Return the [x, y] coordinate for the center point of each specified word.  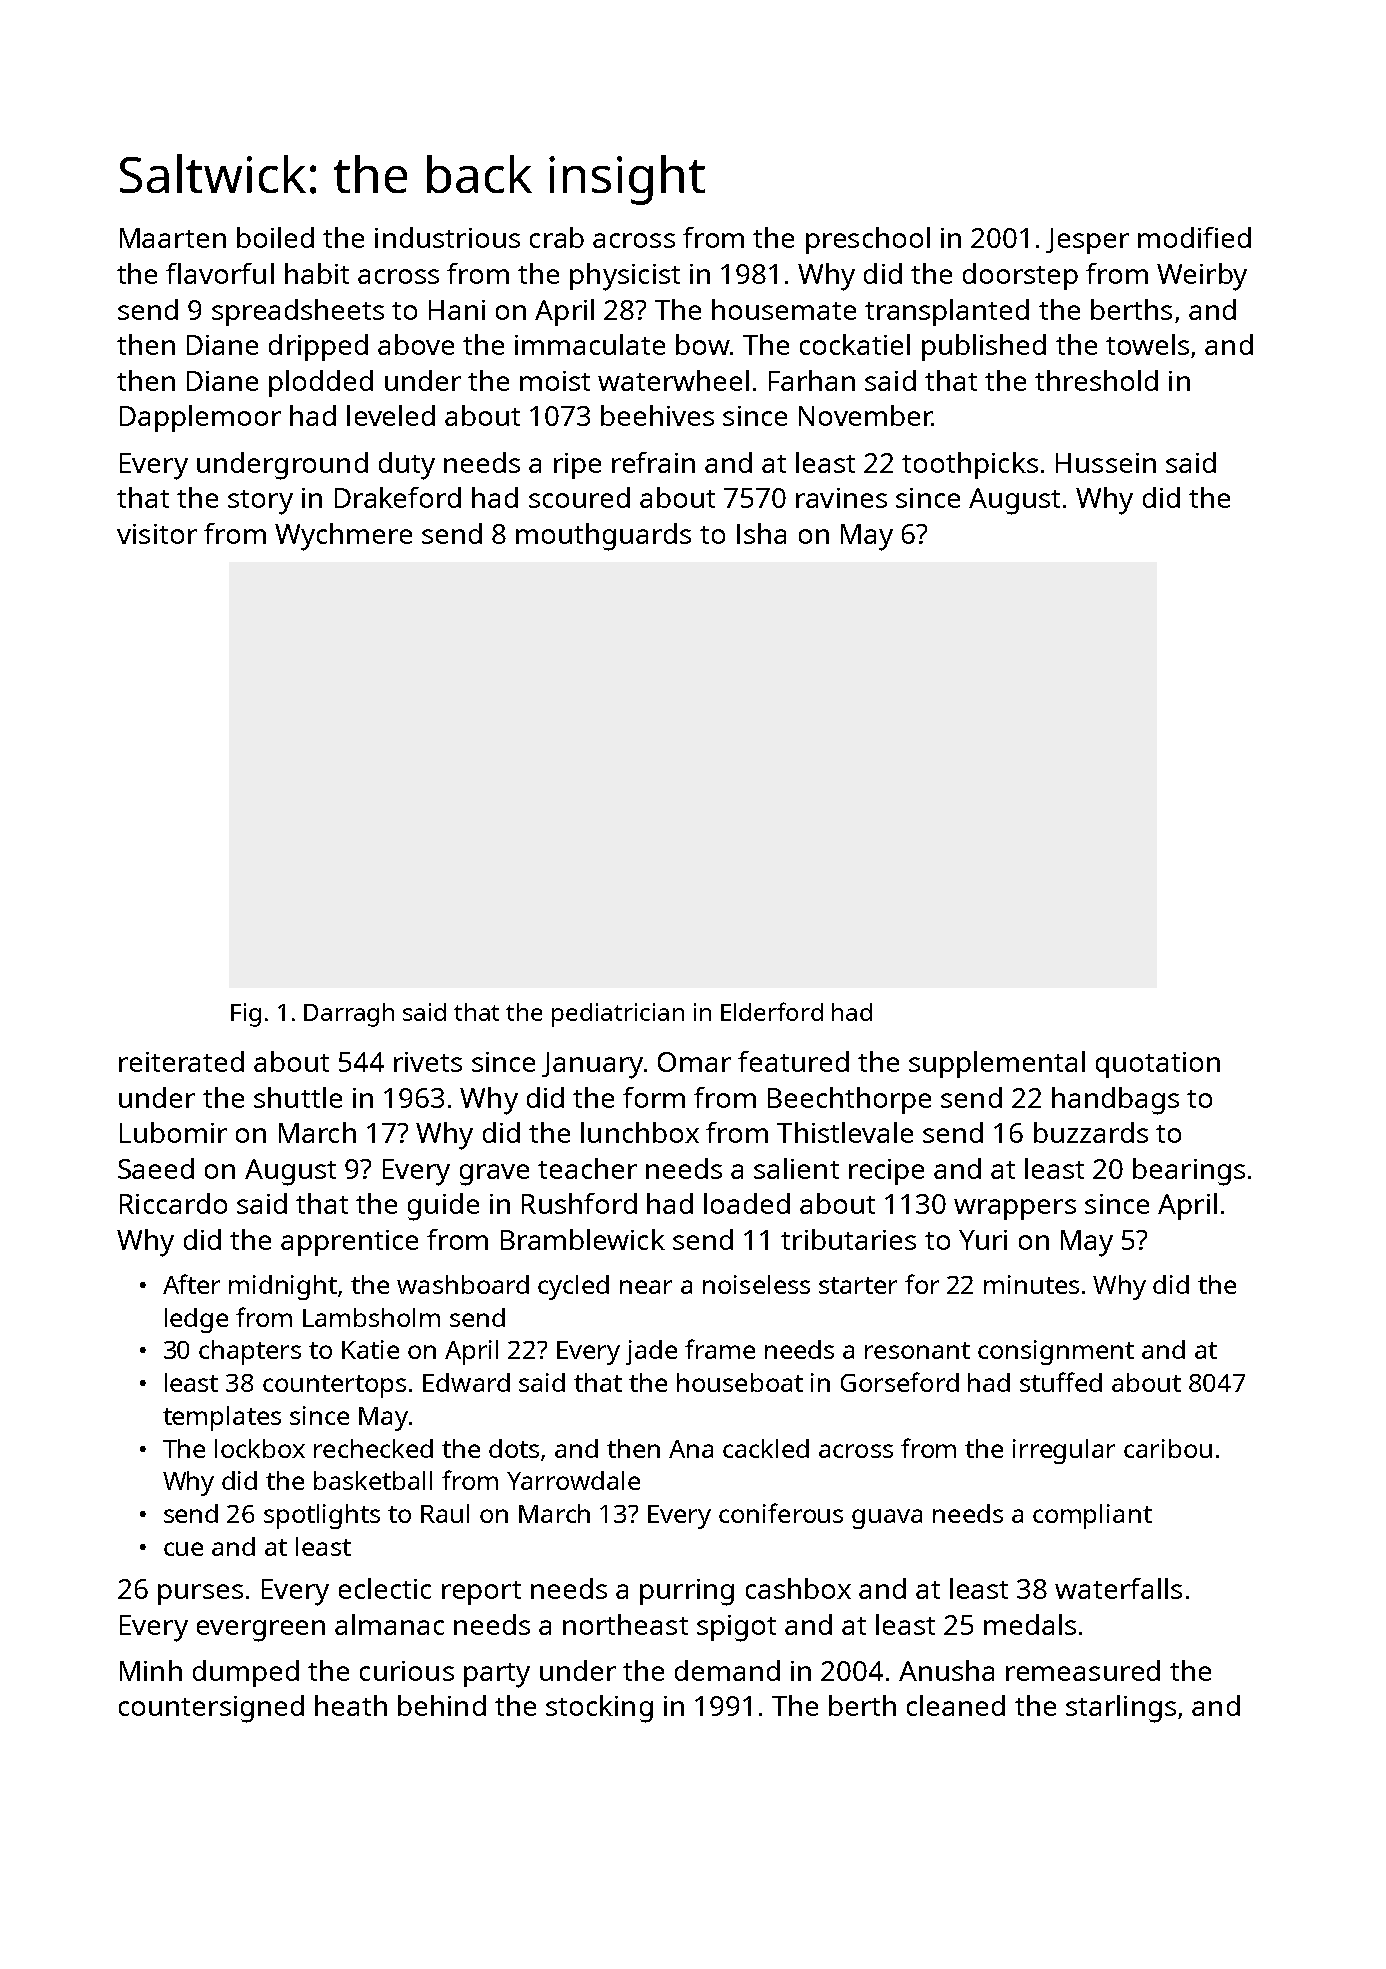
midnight [283, 1287]
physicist [625, 277]
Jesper [1087, 241]
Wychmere [343, 537]
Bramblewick [583, 1239]
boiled [275, 237]
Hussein [1106, 463]
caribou [1168, 1448]
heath [351, 1705]
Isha [761, 533]
